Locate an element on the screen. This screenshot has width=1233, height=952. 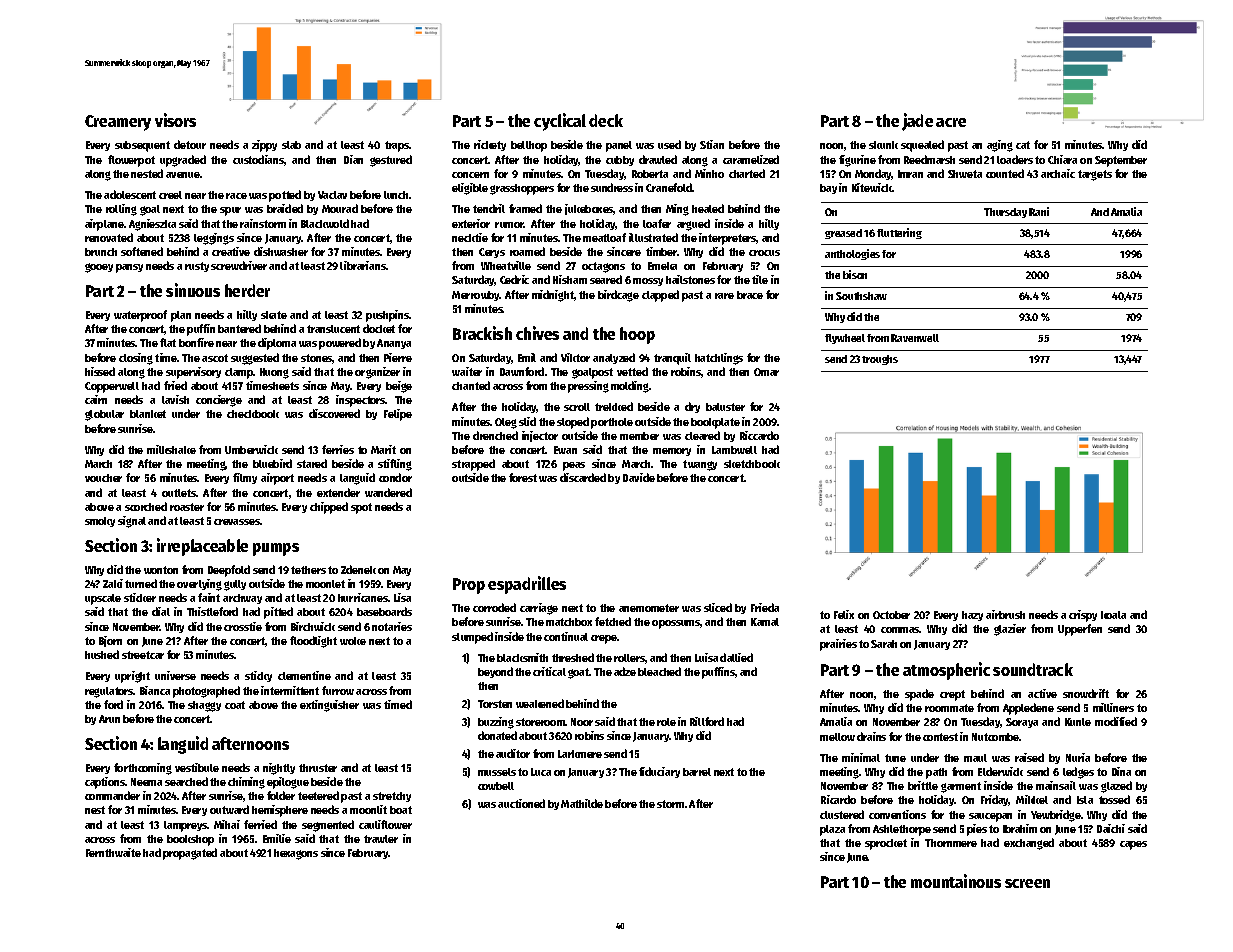
brittle is located at coordinates (923, 785).
